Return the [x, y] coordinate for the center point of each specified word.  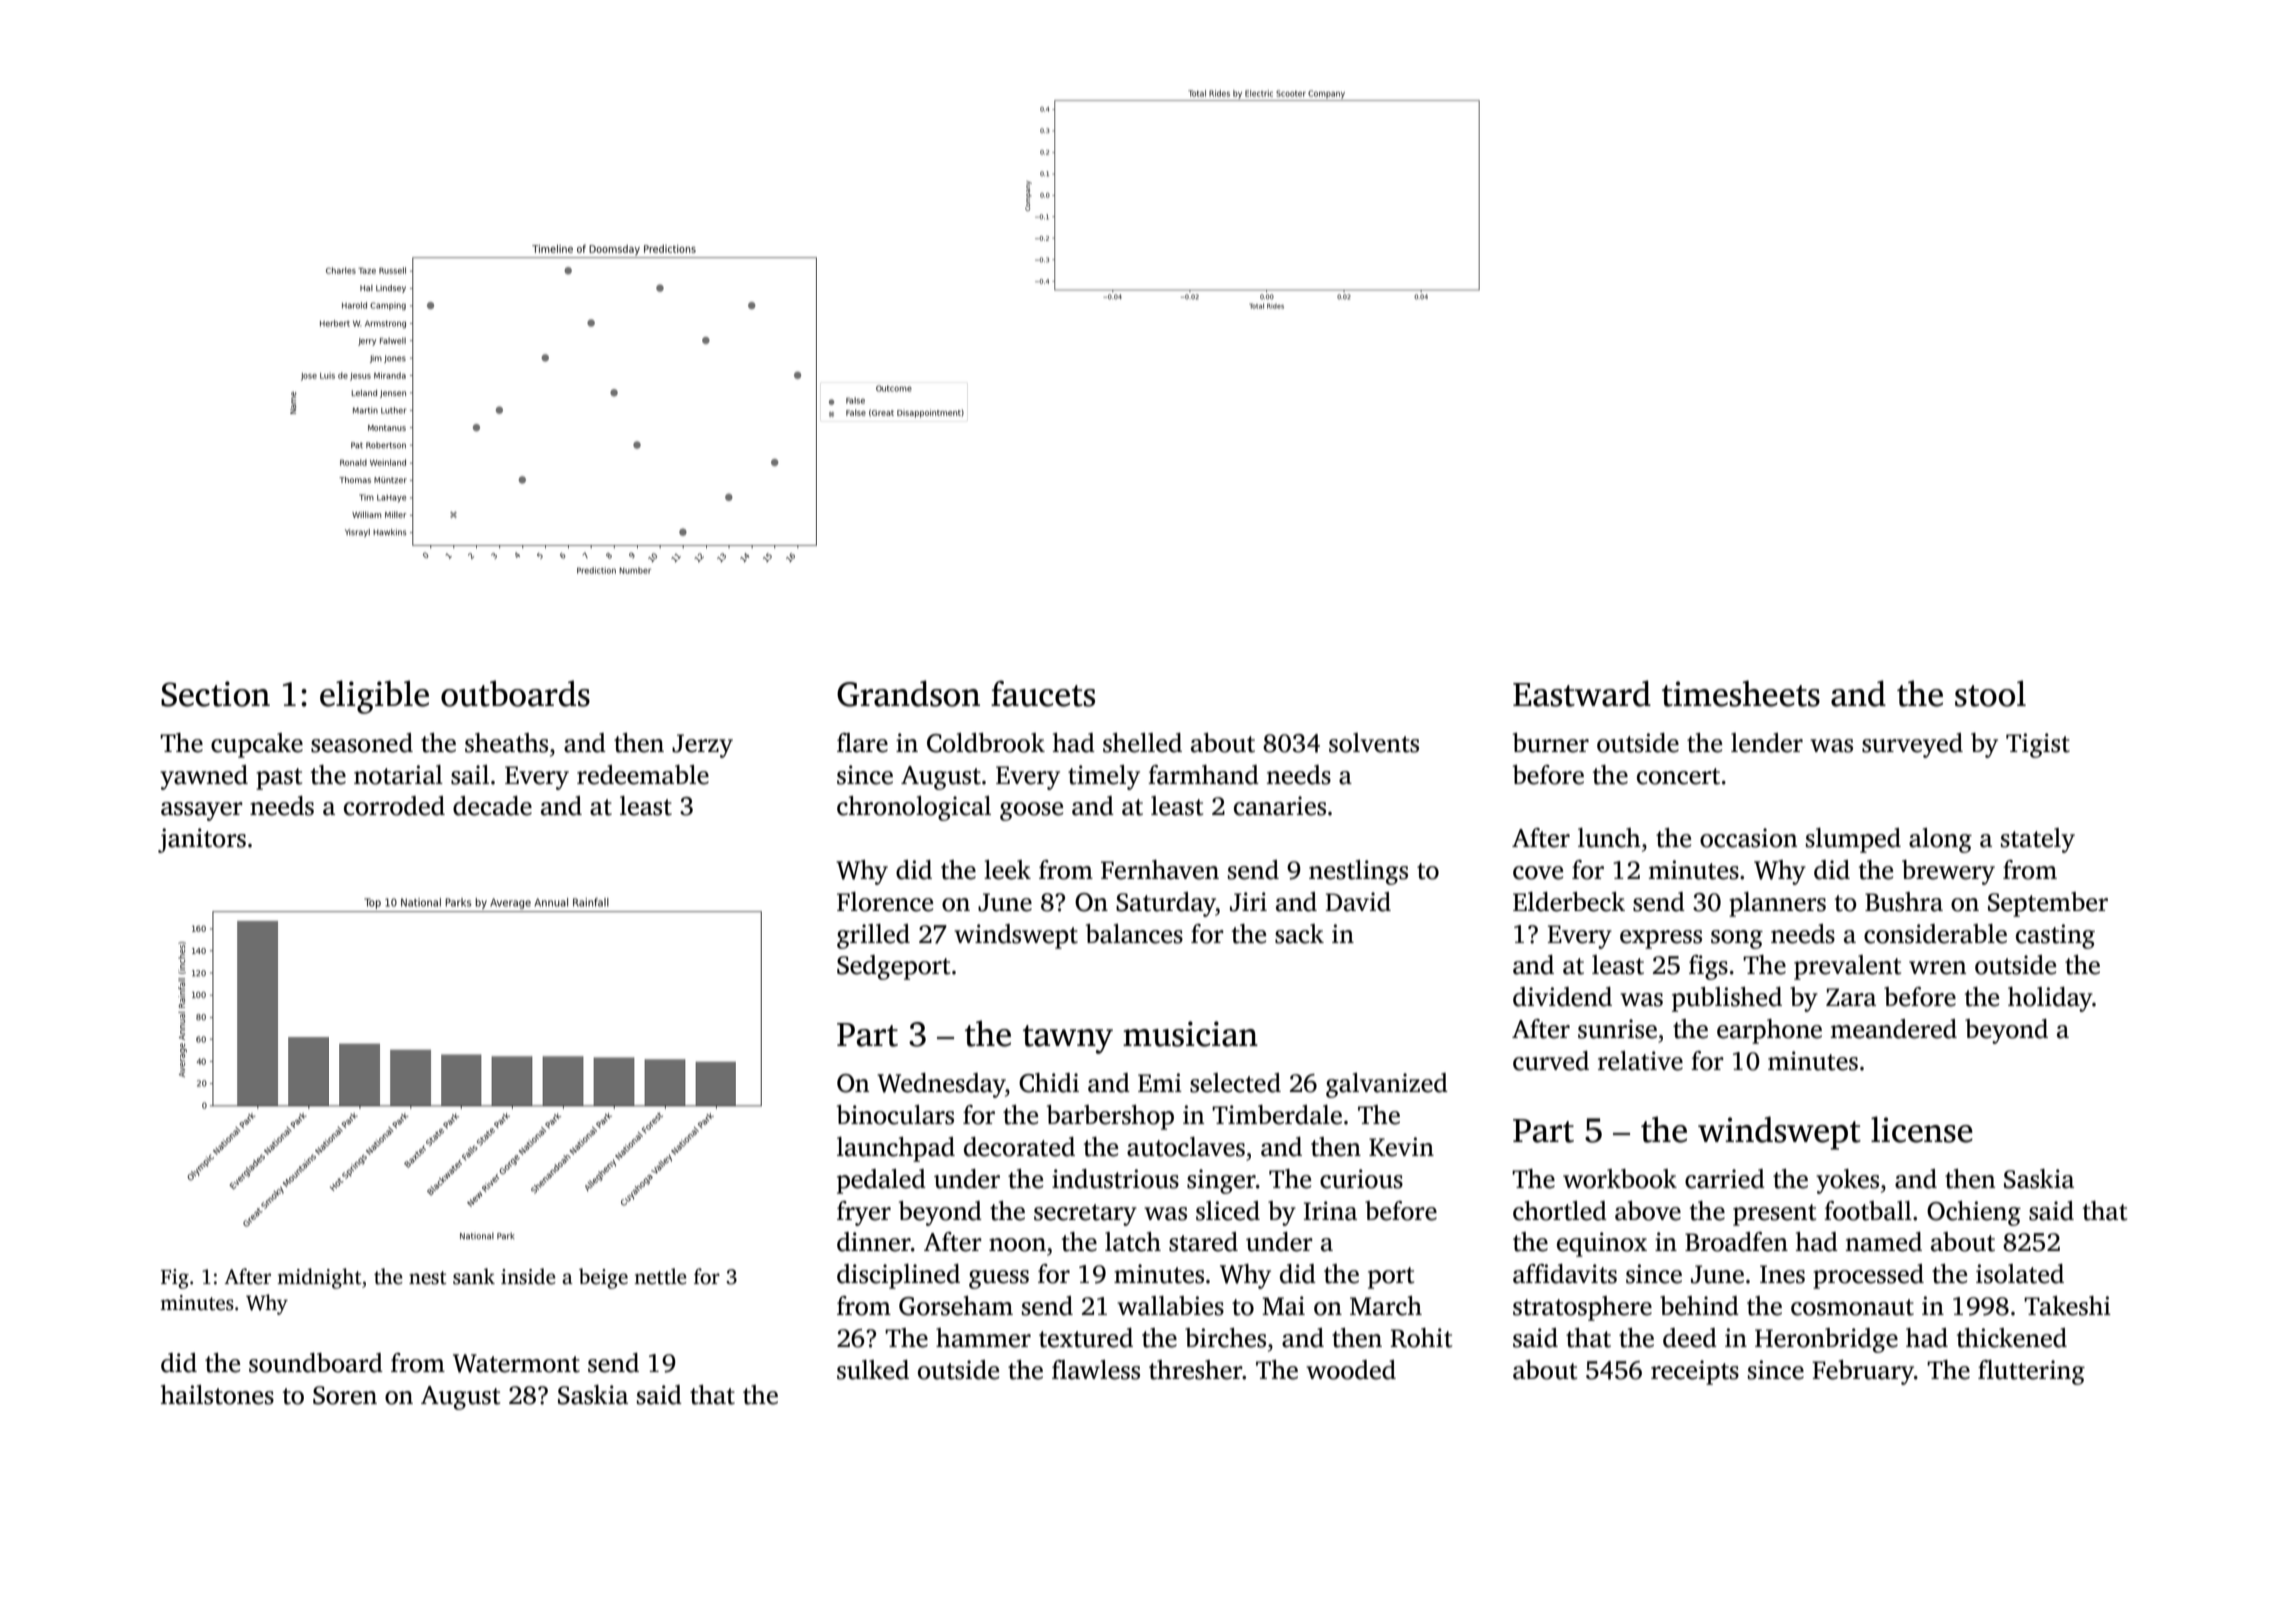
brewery [1948, 872]
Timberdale [1277, 1115]
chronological [914, 808]
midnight [319, 1278]
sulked [873, 1370]
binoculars [895, 1115]
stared [1203, 1242]
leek [1007, 870]
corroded [394, 806]
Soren [345, 1395]
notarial [398, 775]
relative [1640, 1061]
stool [1990, 693]
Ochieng [1974, 1213]
